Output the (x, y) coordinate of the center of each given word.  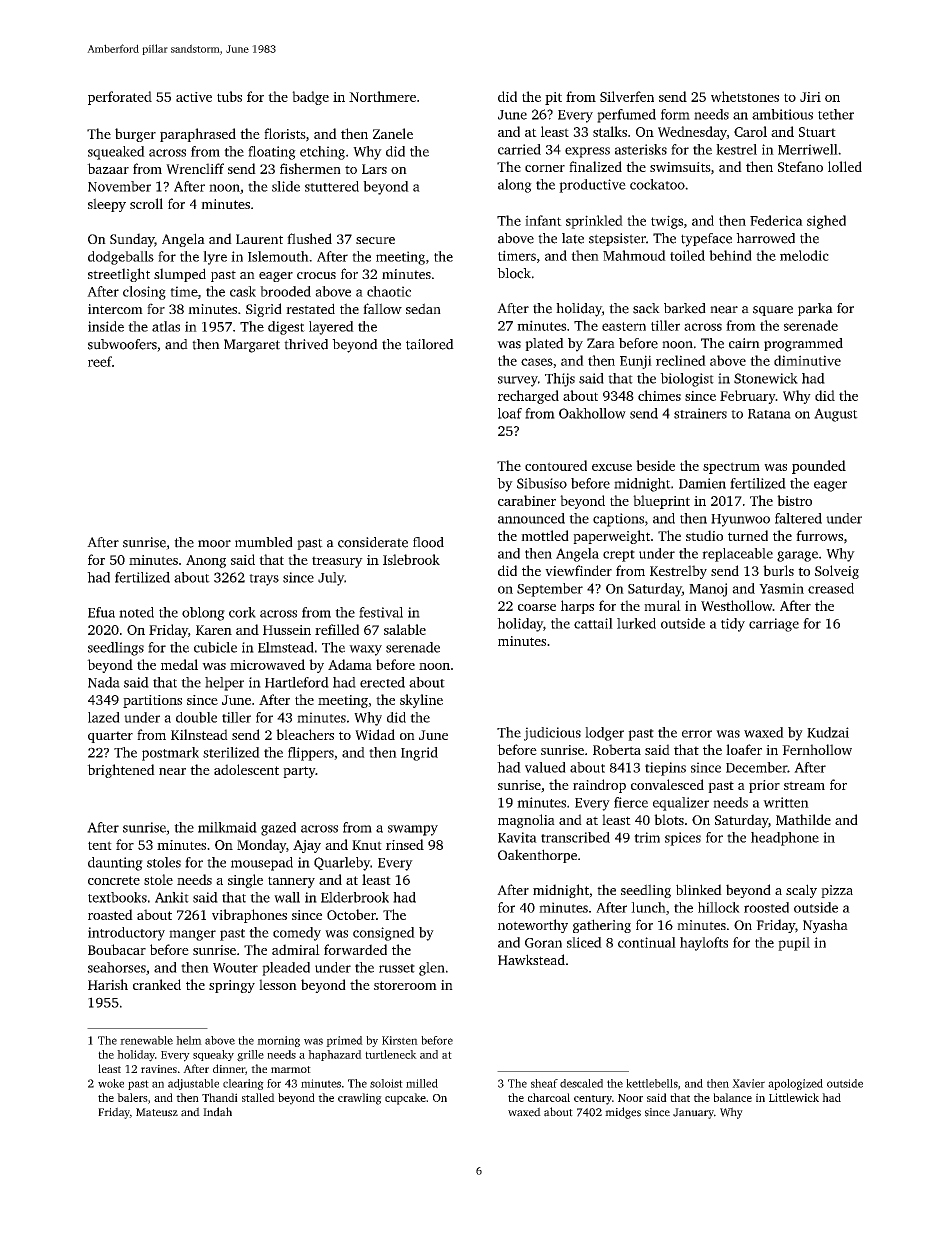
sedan (423, 308)
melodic (804, 255)
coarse (537, 607)
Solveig (837, 572)
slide (286, 186)
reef (100, 361)
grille (250, 1056)
